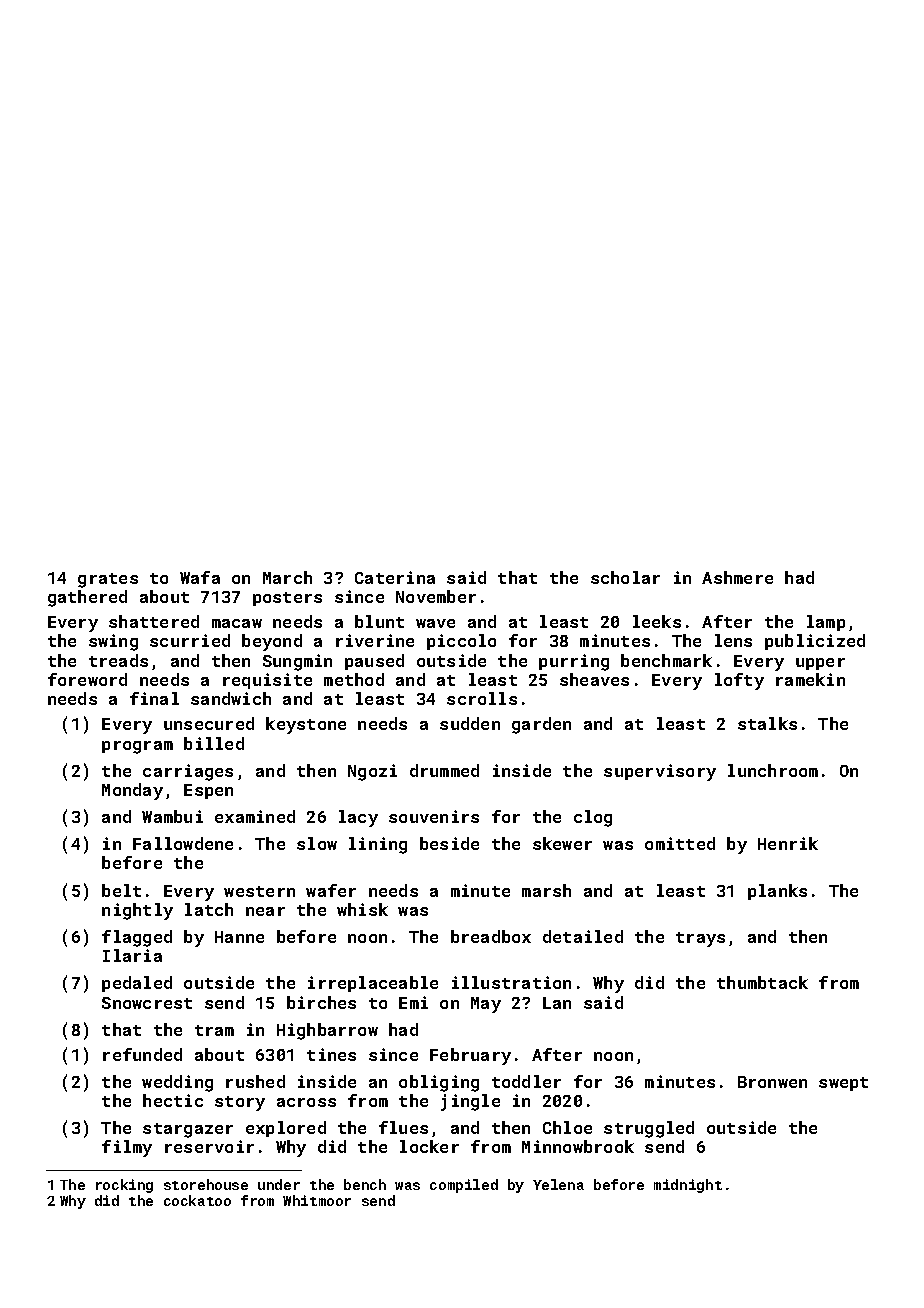  Describe the element at coordinates (395, 577) in the screenshot. I see `Caterina` at that location.
